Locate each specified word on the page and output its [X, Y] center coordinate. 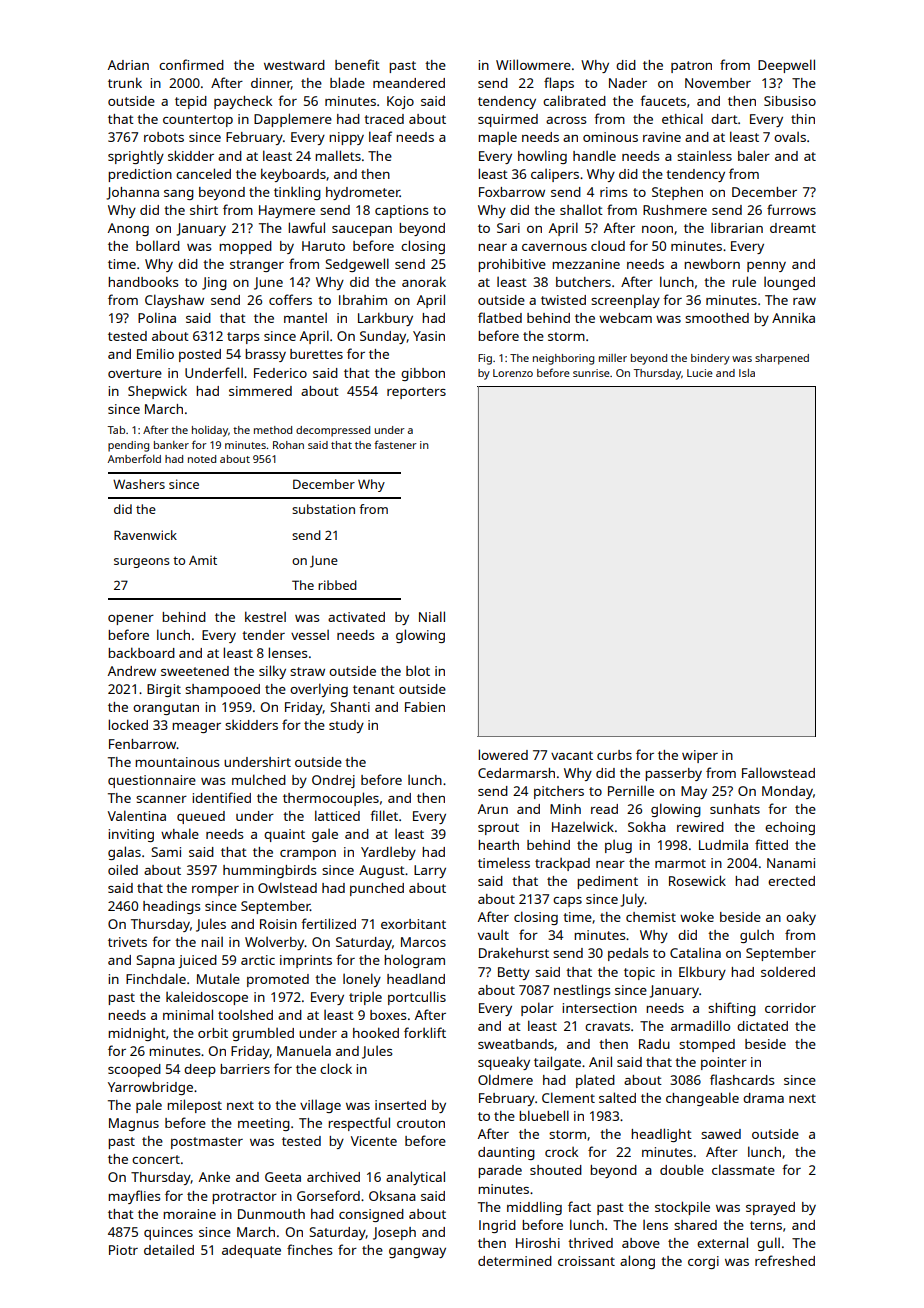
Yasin [429, 336]
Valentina [137, 815]
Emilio [155, 354]
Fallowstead [778, 772]
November [718, 83]
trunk [125, 82]
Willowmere [533, 64]
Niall [432, 616]
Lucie [700, 373]
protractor [244, 1198]
